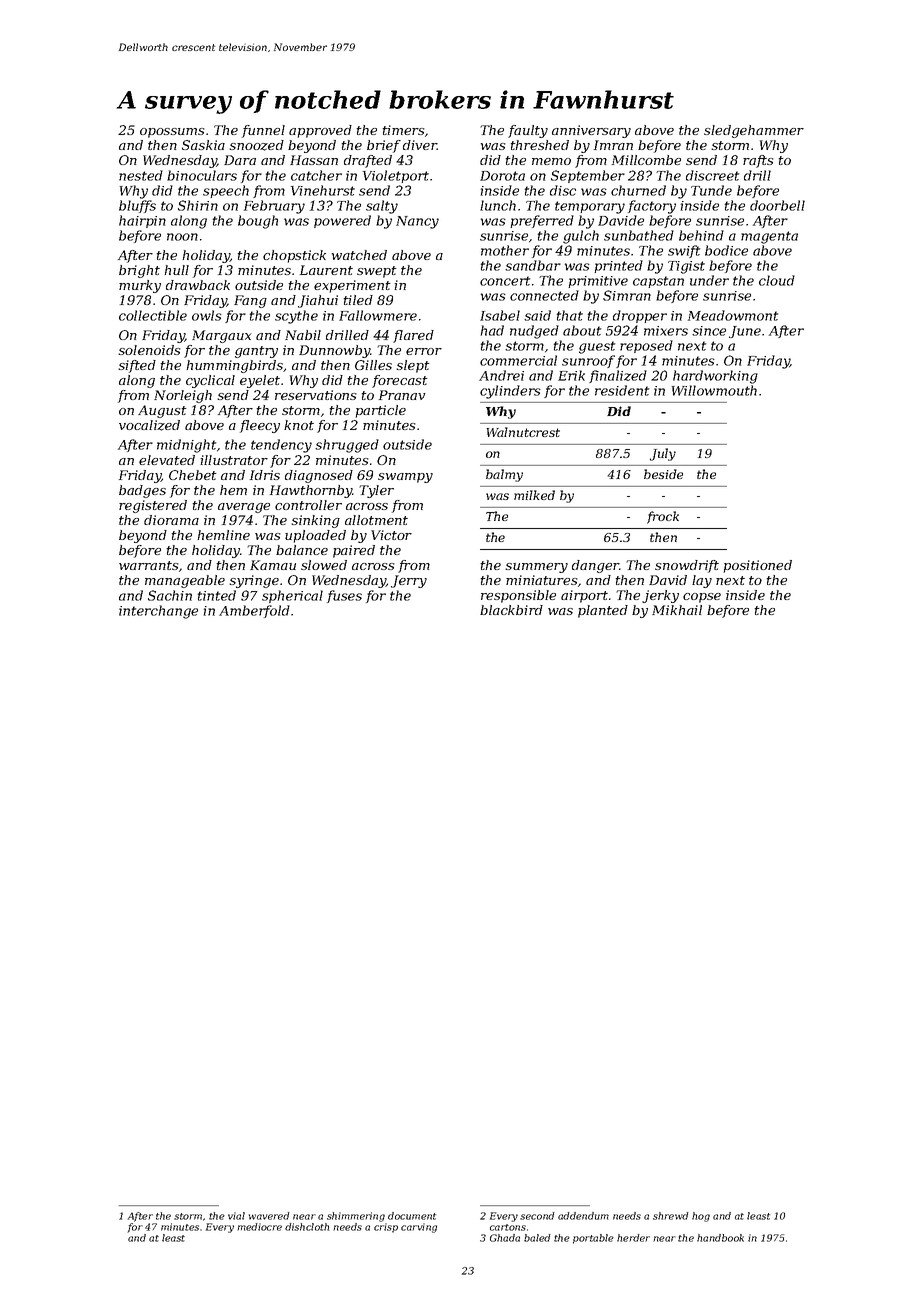  I want to click on churned, so click(638, 190).
